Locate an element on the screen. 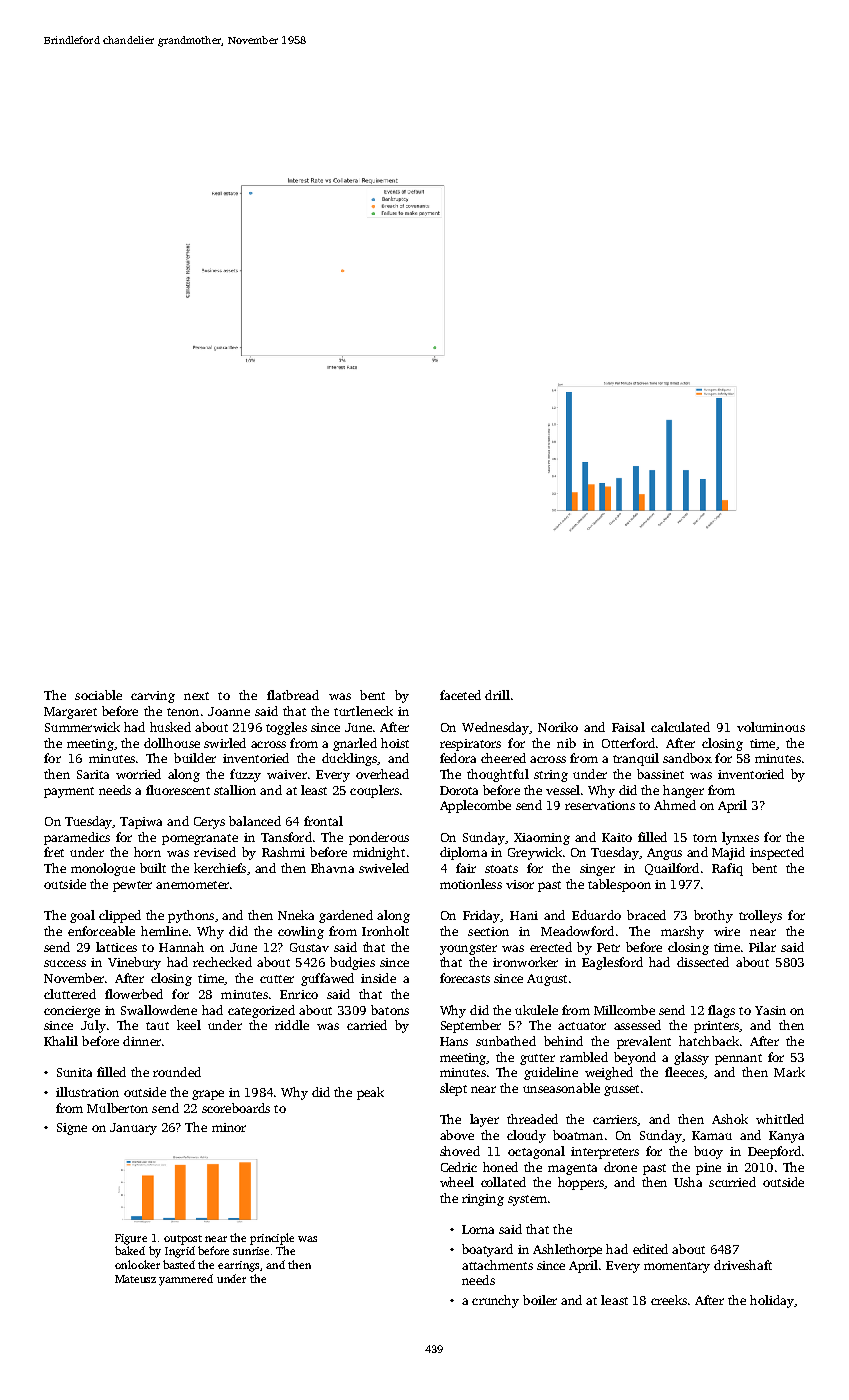  forecasts is located at coordinates (465, 978).
